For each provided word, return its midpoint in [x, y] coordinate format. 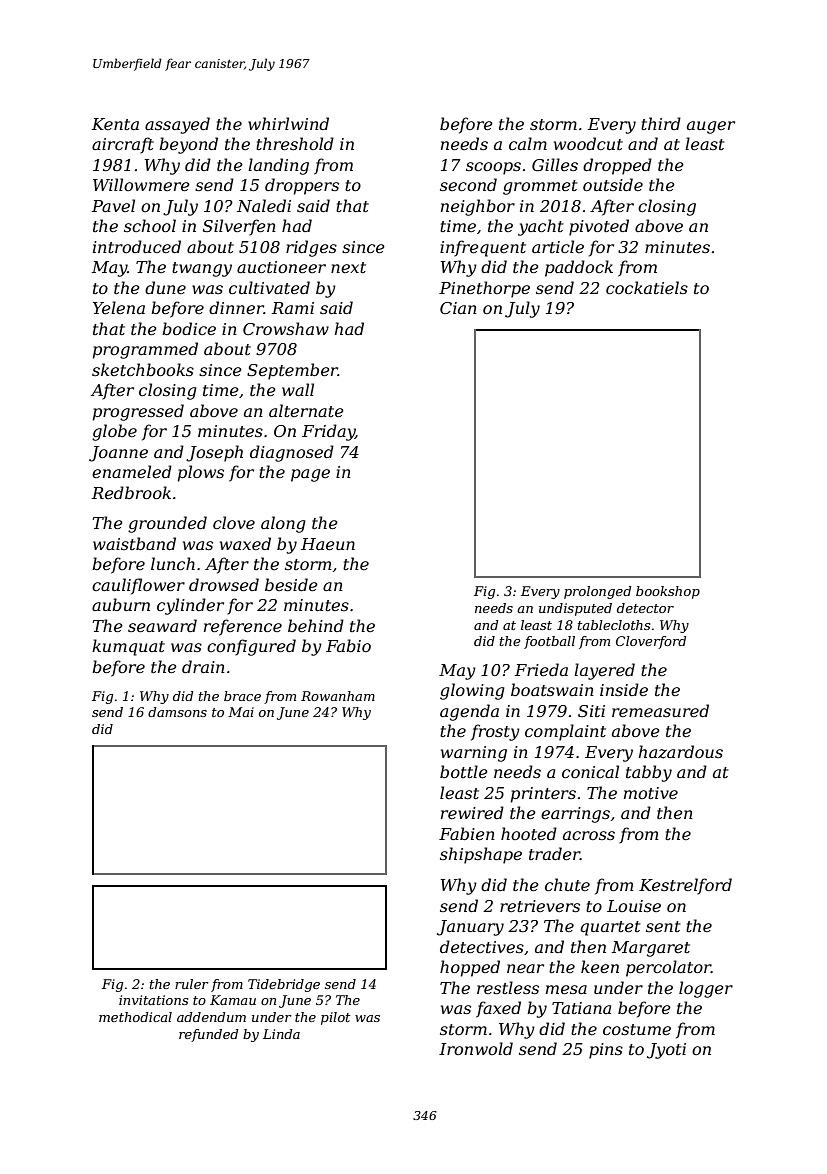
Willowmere [141, 184]
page [310, 475]
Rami [293, 308]
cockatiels [647, 287]
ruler [192, 984]
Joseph [214, 453]
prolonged [597, 592]
